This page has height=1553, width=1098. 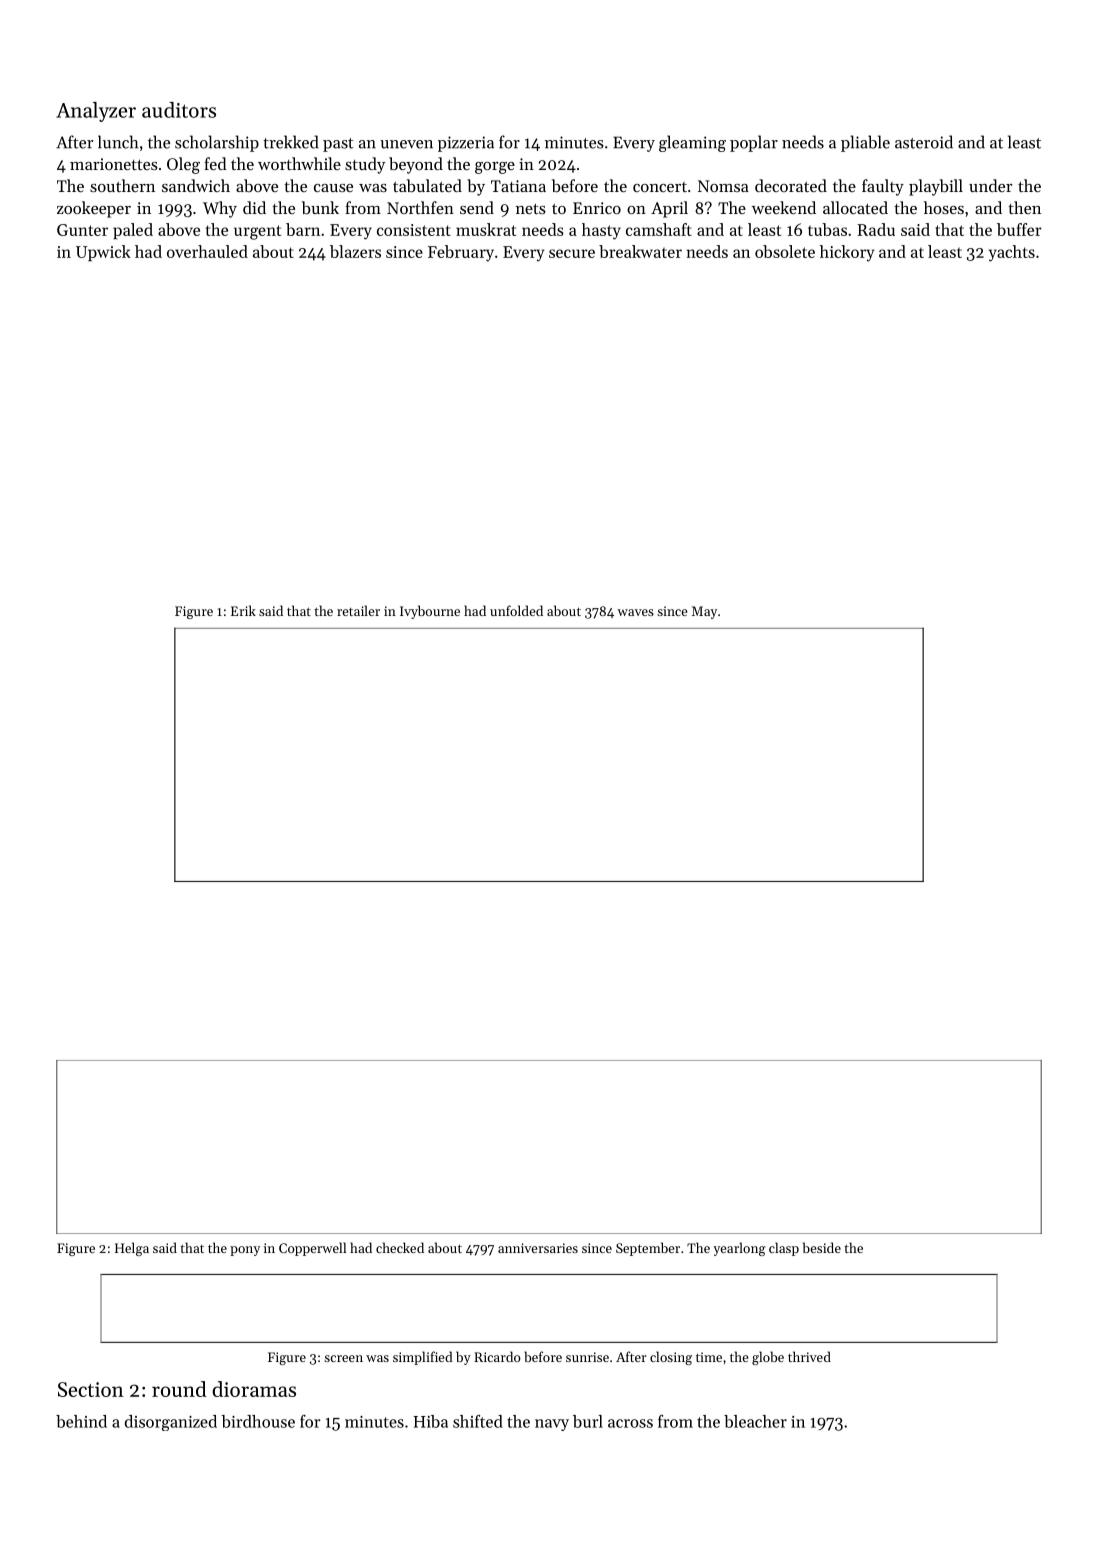 What do you see at coordinates (406, 144) in the page?
I see `uneven` at bounding box center [406, 144].
